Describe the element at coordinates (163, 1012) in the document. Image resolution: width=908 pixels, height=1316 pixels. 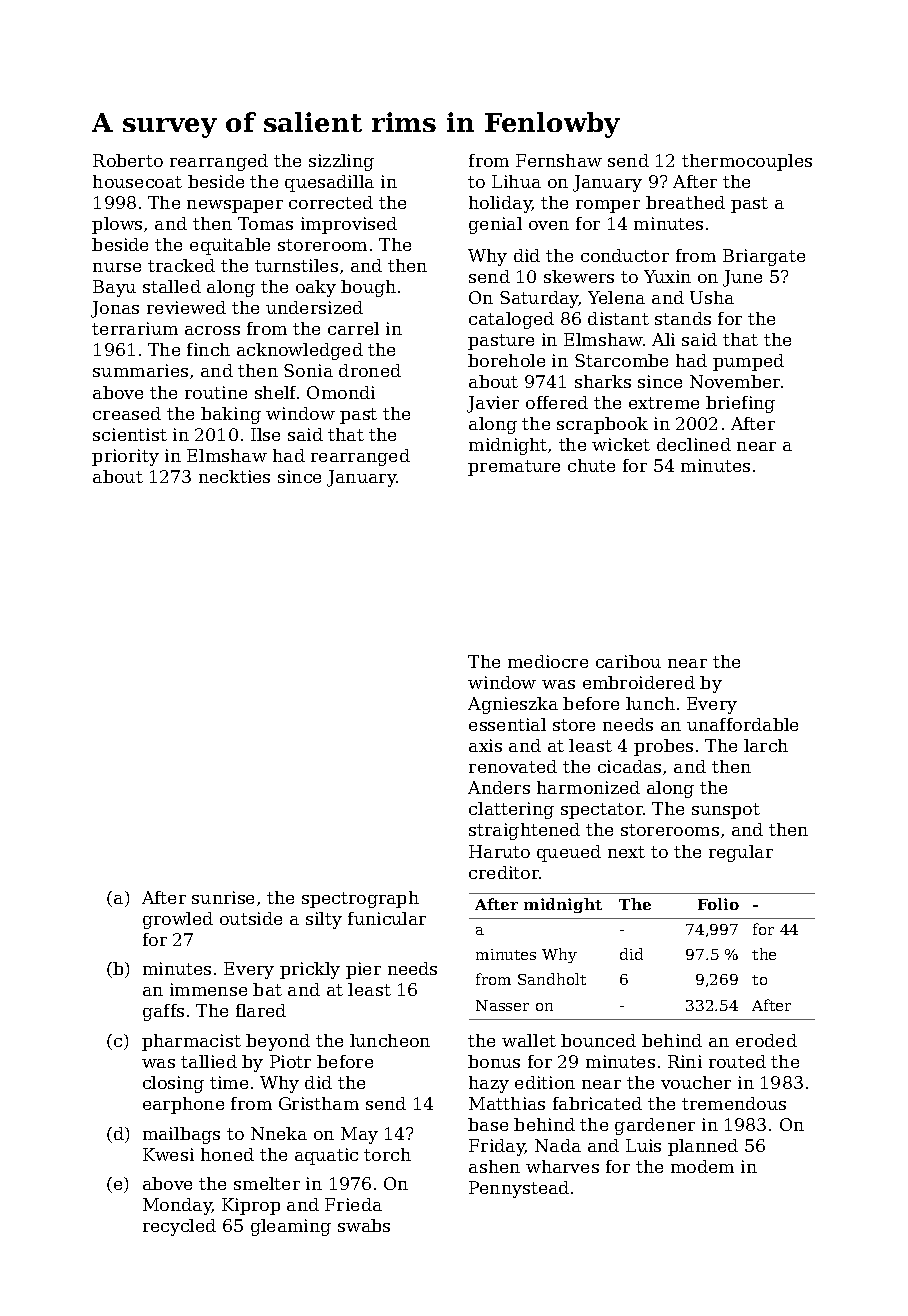
I see `gaffs` at that location.
